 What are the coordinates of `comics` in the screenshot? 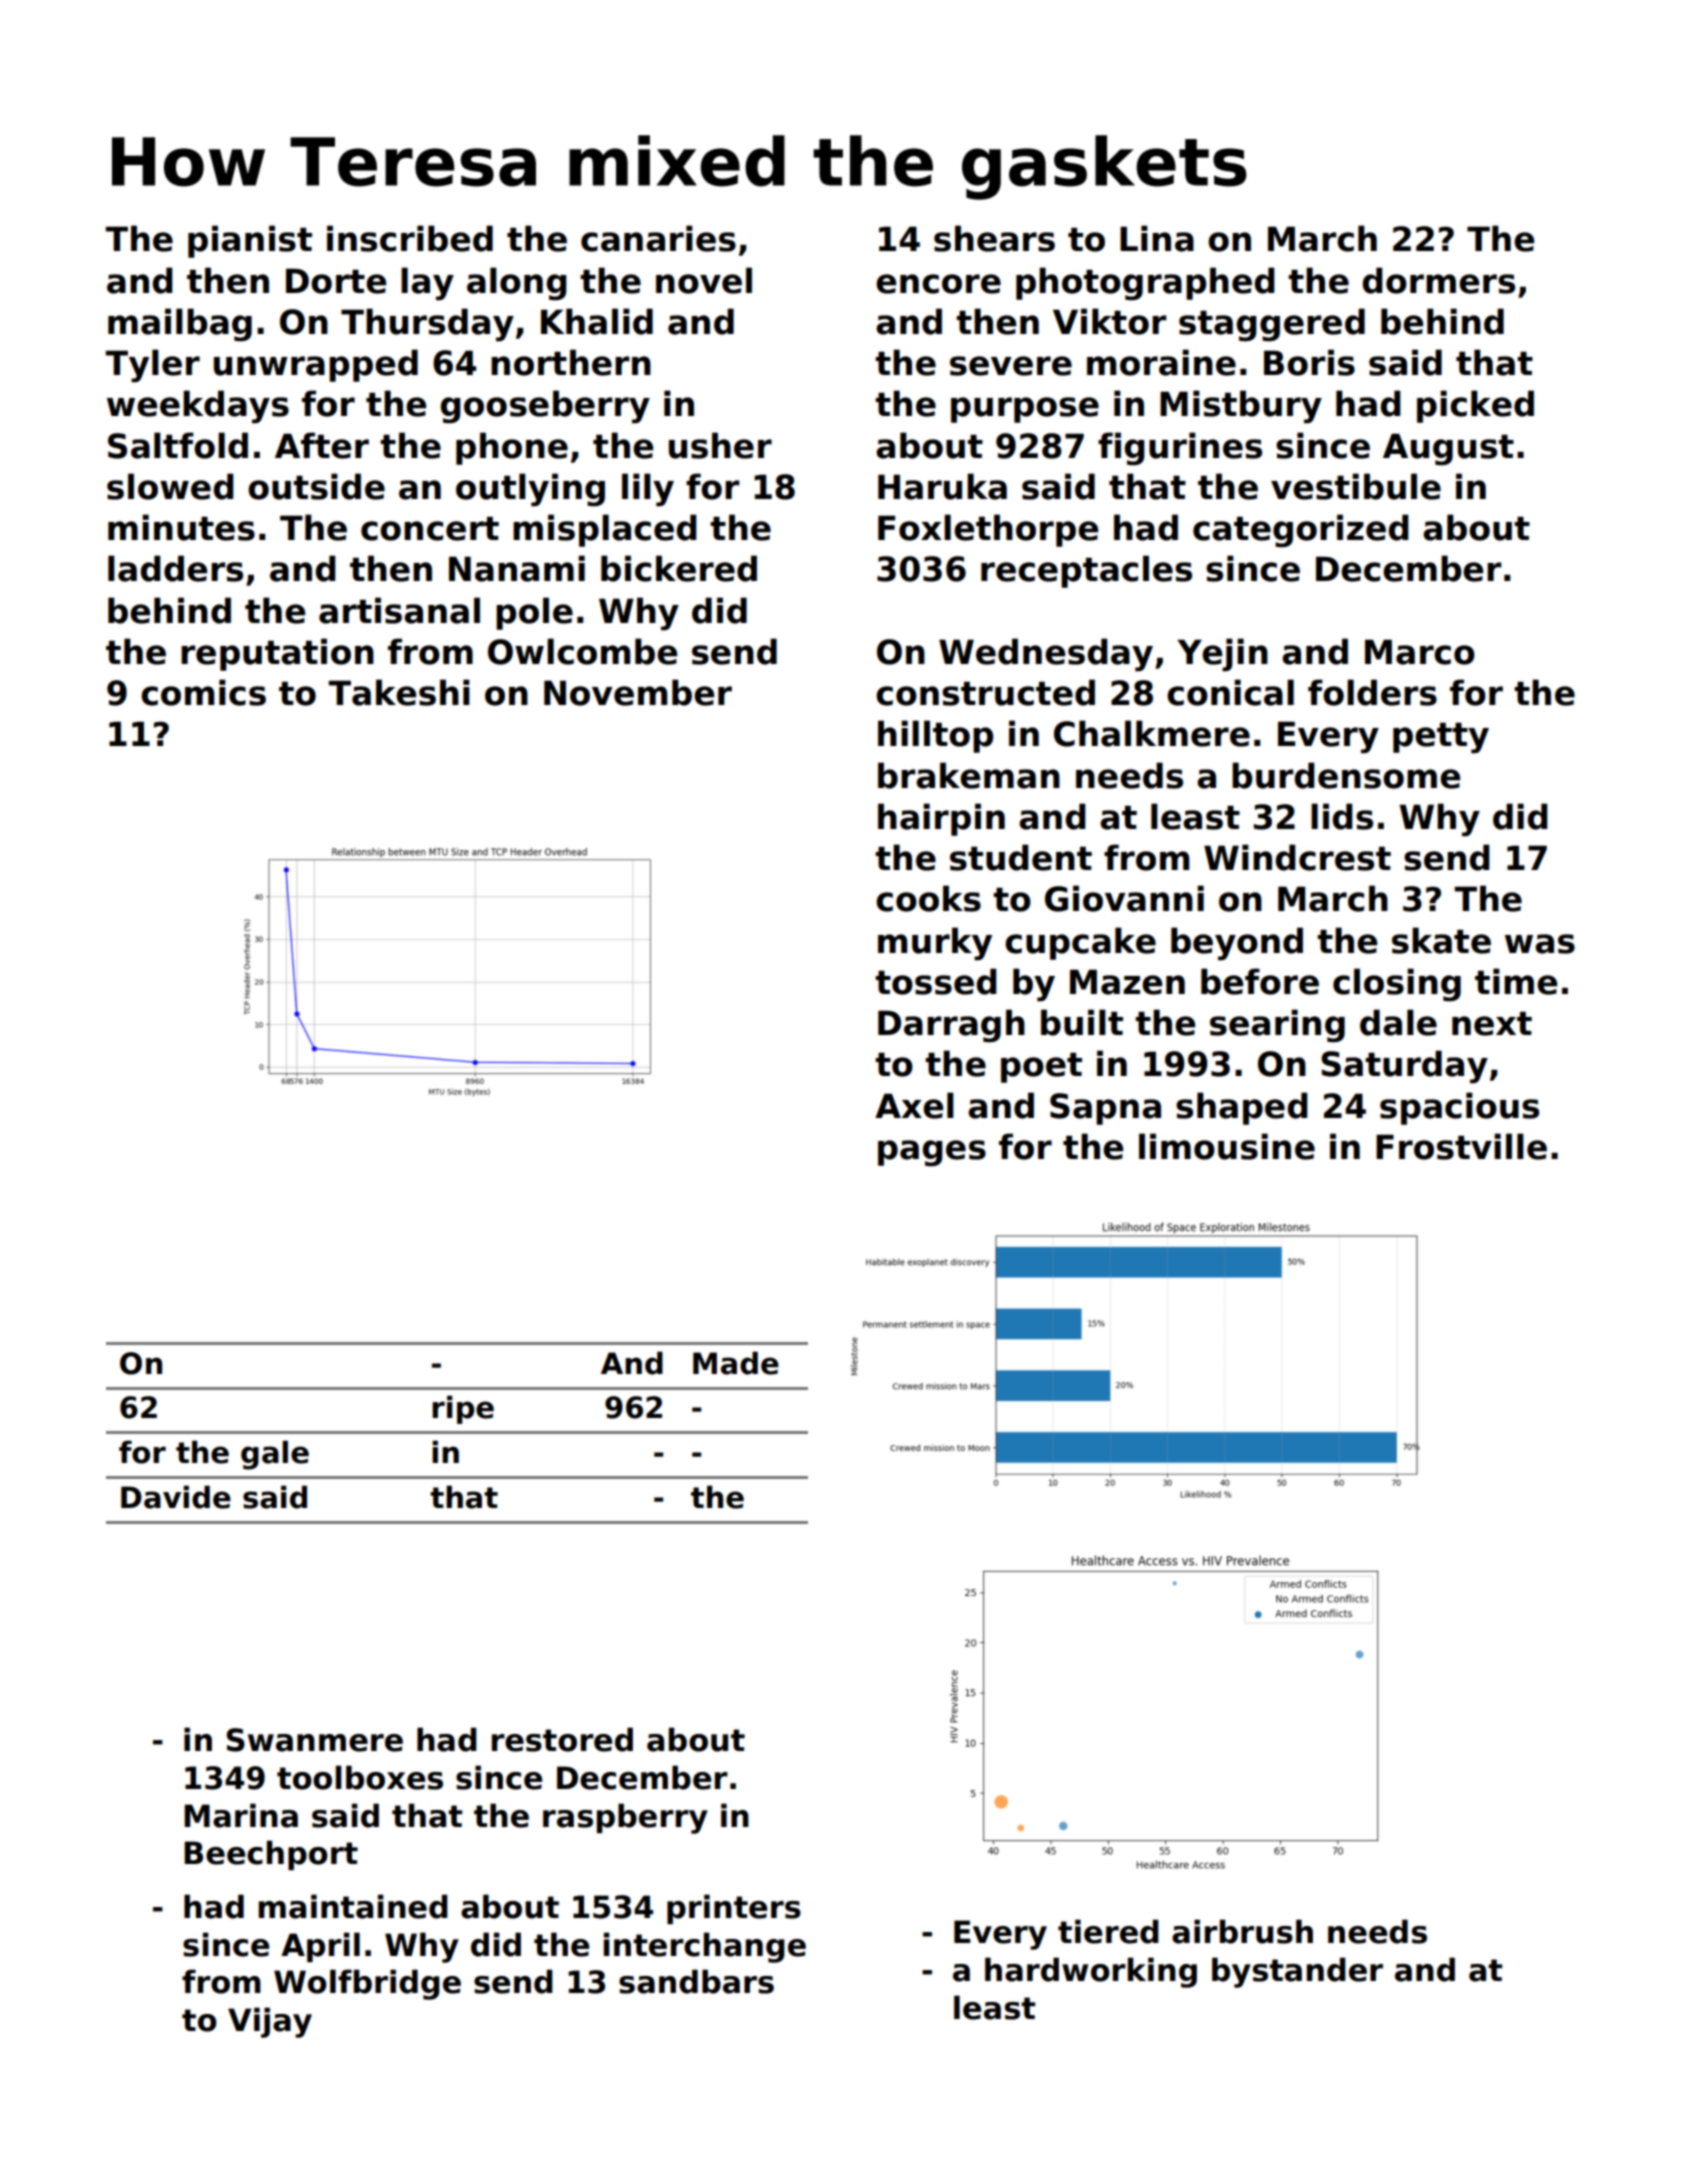 It's located at (203, 692).
